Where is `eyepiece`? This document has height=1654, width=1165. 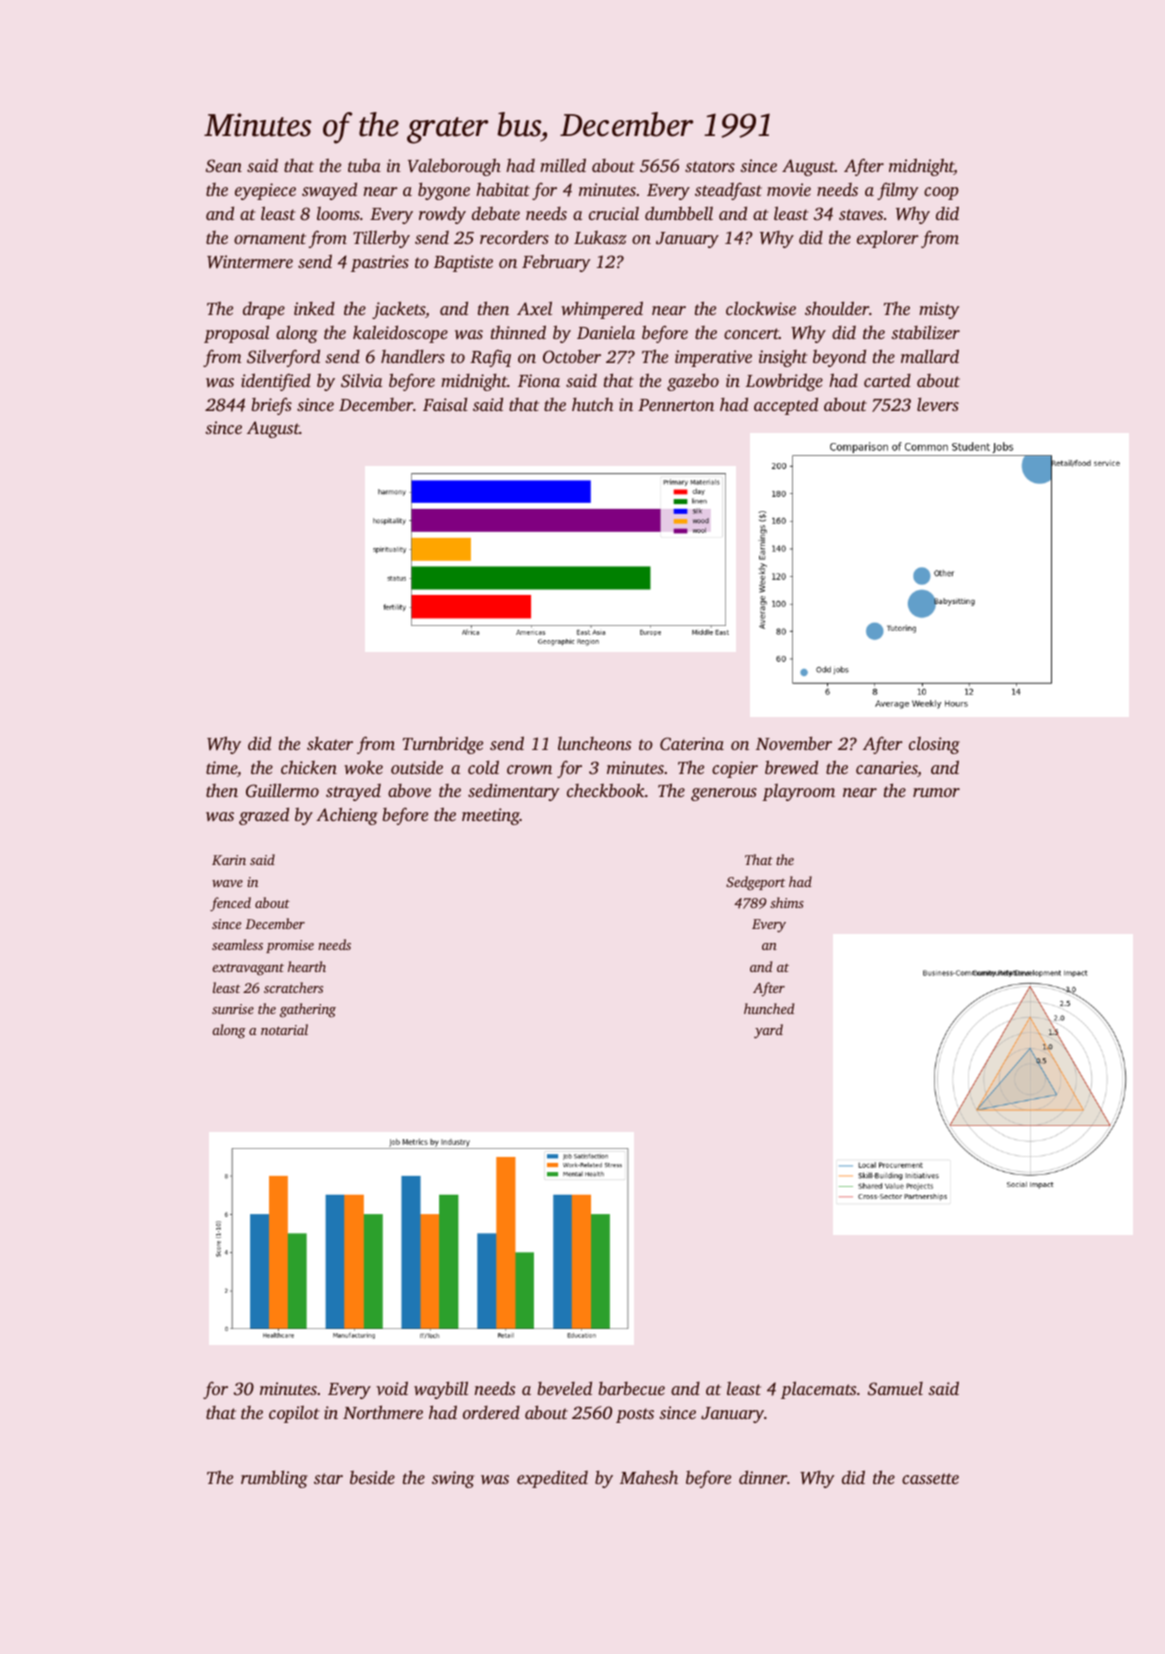 eyepiece is located at coordinates (265, 191).
